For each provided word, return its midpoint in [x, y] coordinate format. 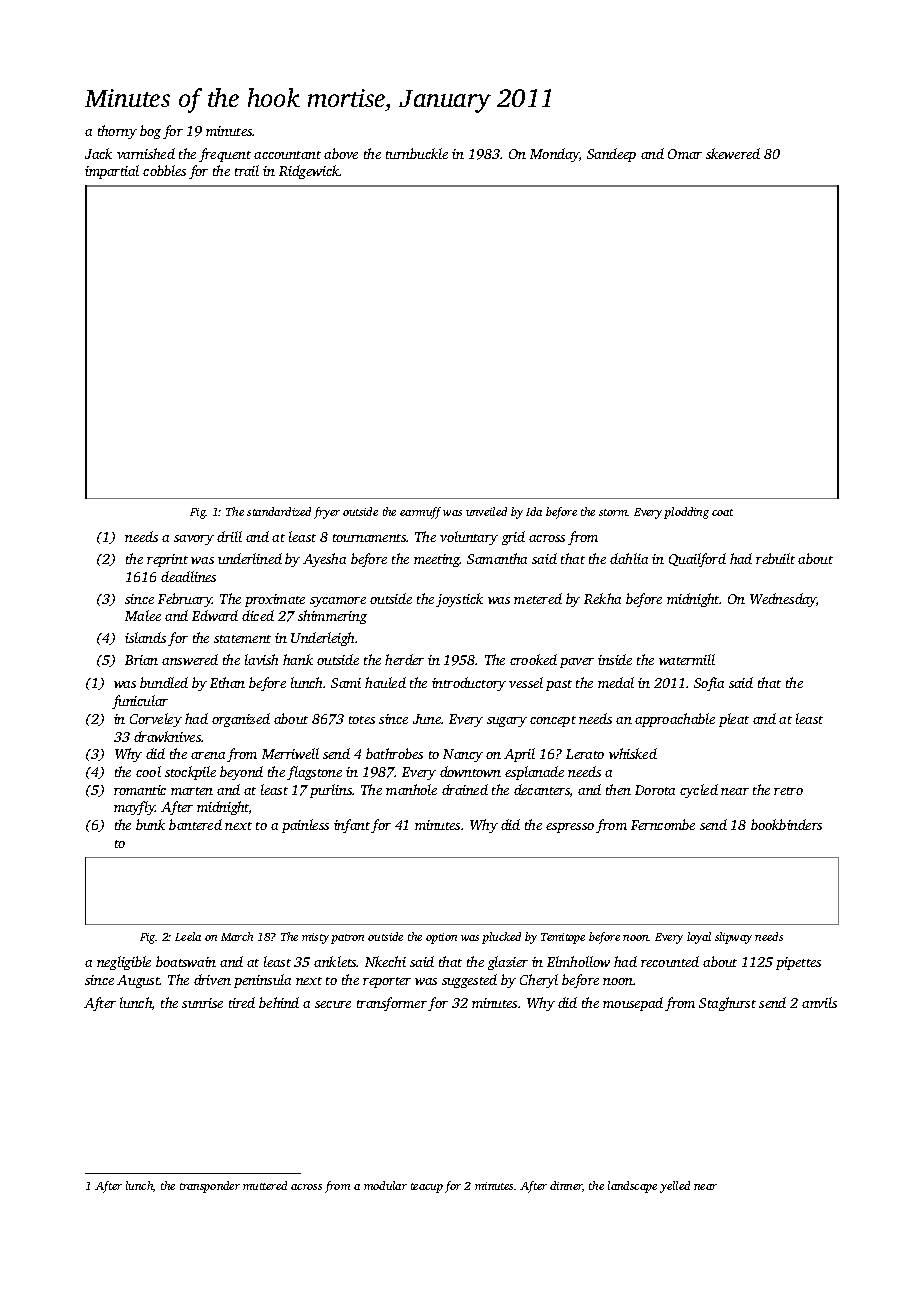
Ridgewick [309, 172]
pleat [734, 720]
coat [722, 512]
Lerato [585, 754]
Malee [143, 615]
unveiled [486, 511]
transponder [210, 1187]
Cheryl [539, 981]
